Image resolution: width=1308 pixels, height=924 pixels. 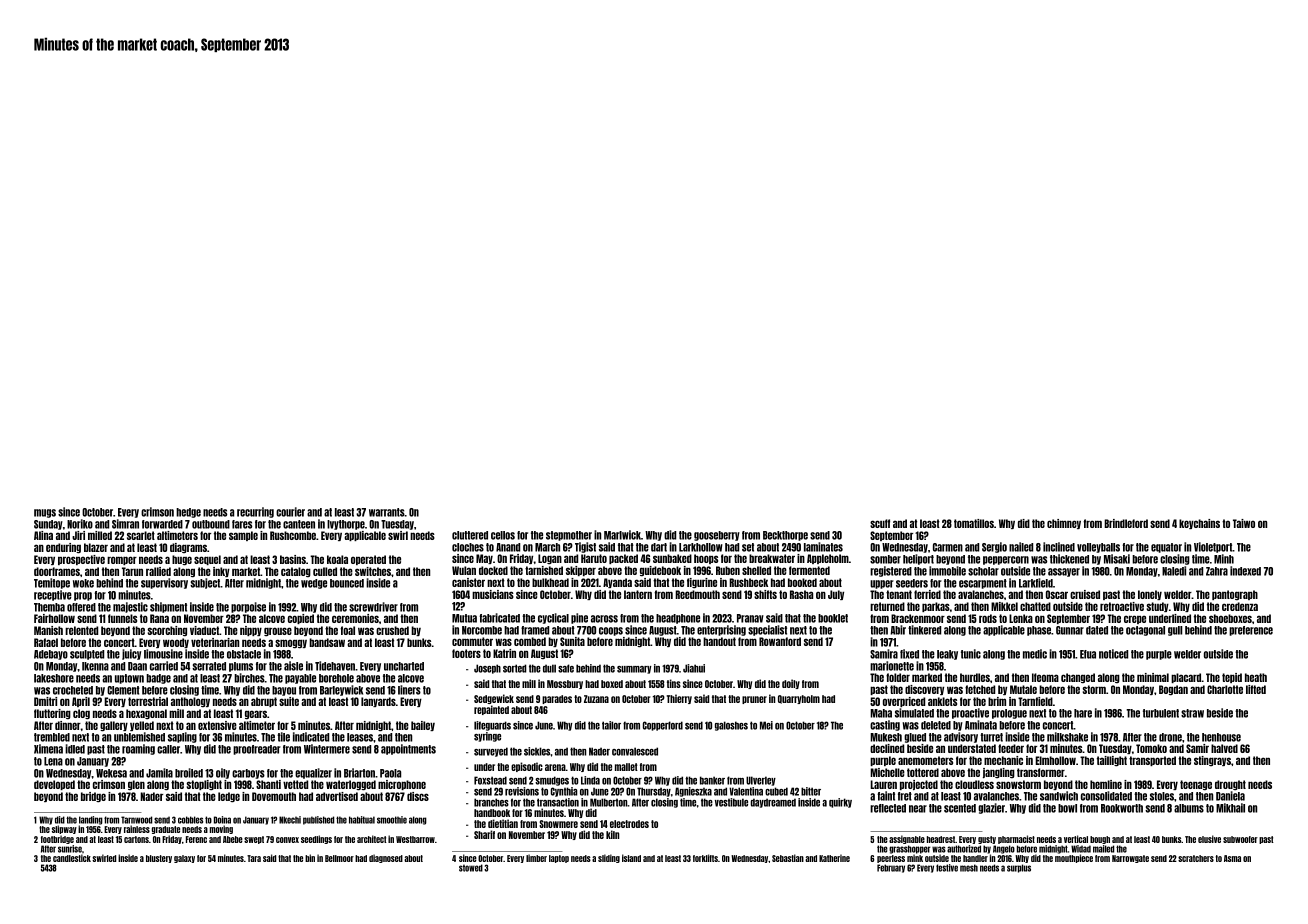 What do you see at coordinates (638, 594) in the screenshot?
I see `lantern` at bounding box center [638, 594].
